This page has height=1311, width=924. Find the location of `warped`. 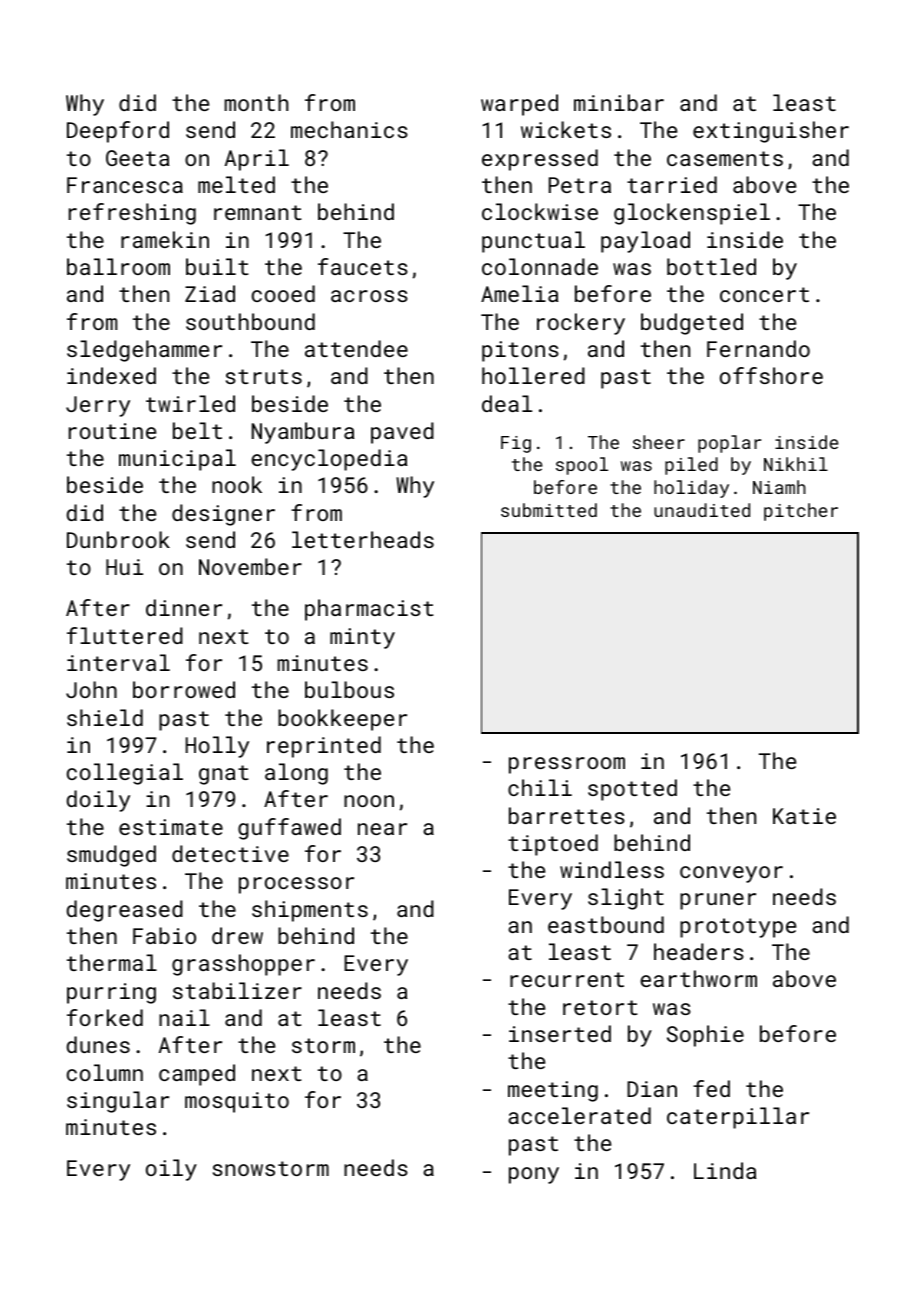

warped is located at coordinates (519, 105).
